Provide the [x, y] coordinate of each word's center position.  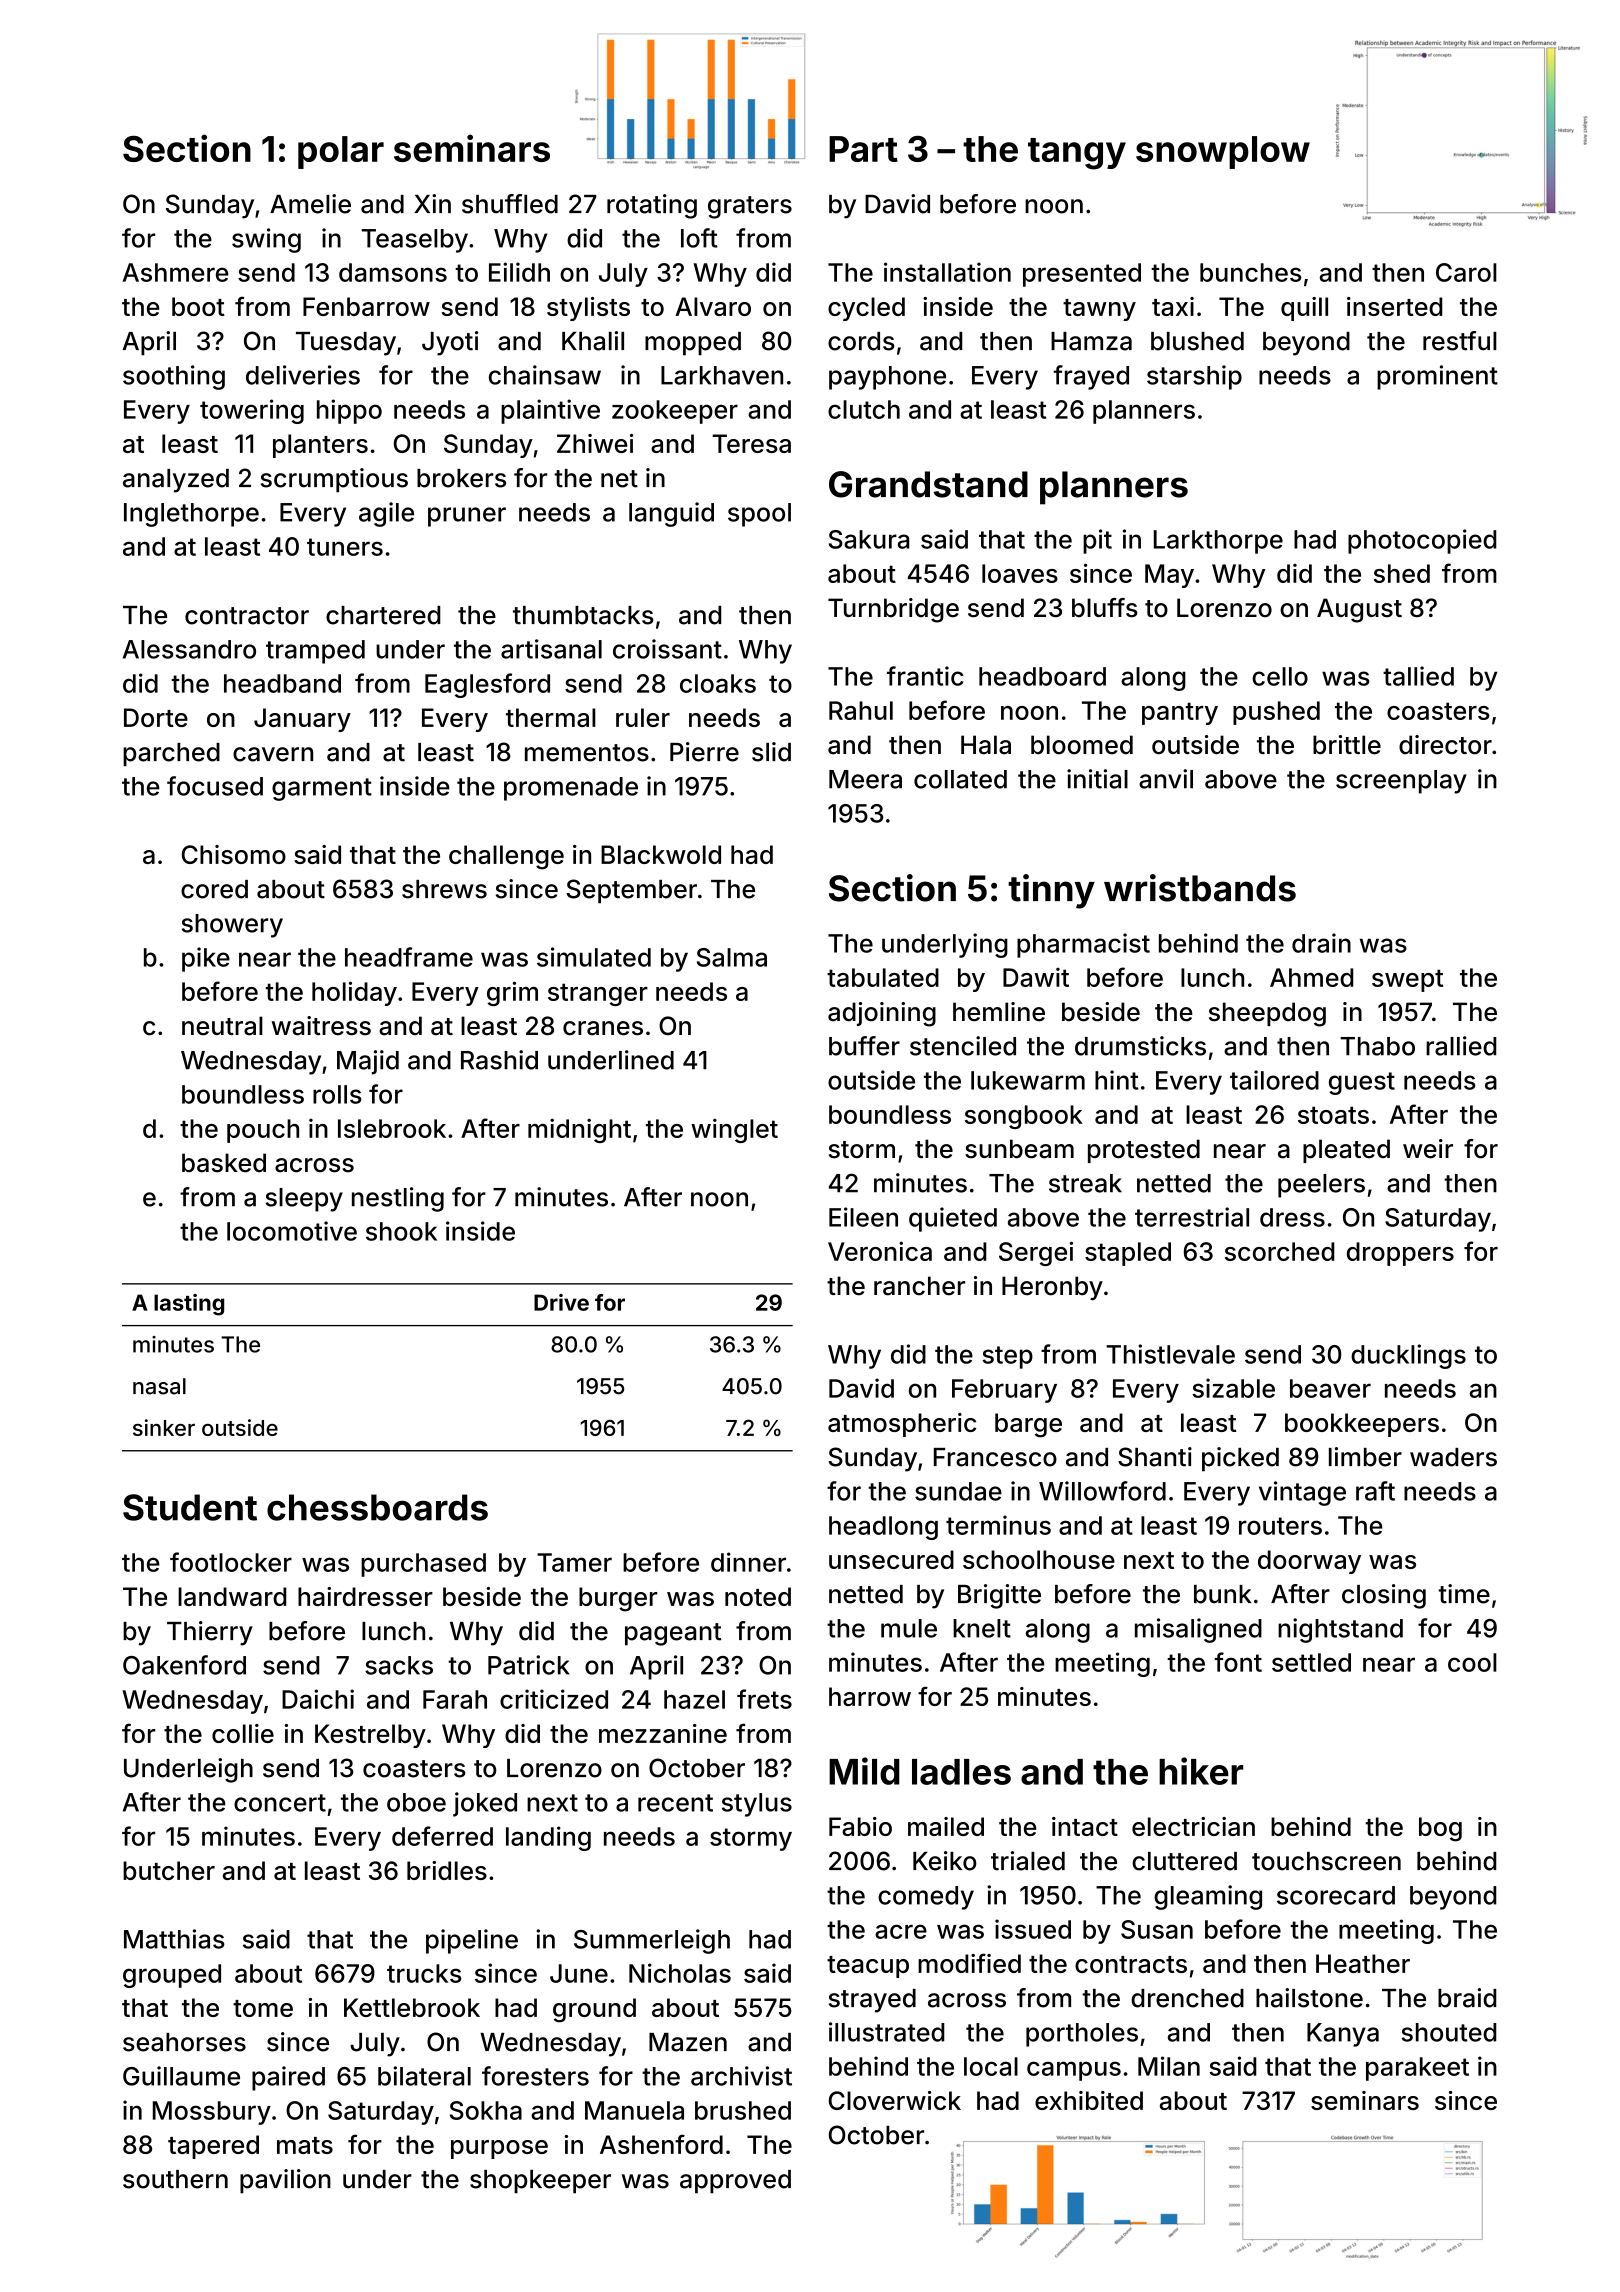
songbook [1024, 1117]
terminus [998, 1525]
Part [863, 149]
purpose [499, 2149]
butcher [169, 1870]
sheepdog [1267, 1014]
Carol [1466, 272]
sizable [1233, 1388]
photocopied [1422, 541]
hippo [349, 411]
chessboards [377, 1507]
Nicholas [680, 1973]
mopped [693, 344]
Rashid [499, 1060]
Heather [1363, 1963]
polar [341, 152]
